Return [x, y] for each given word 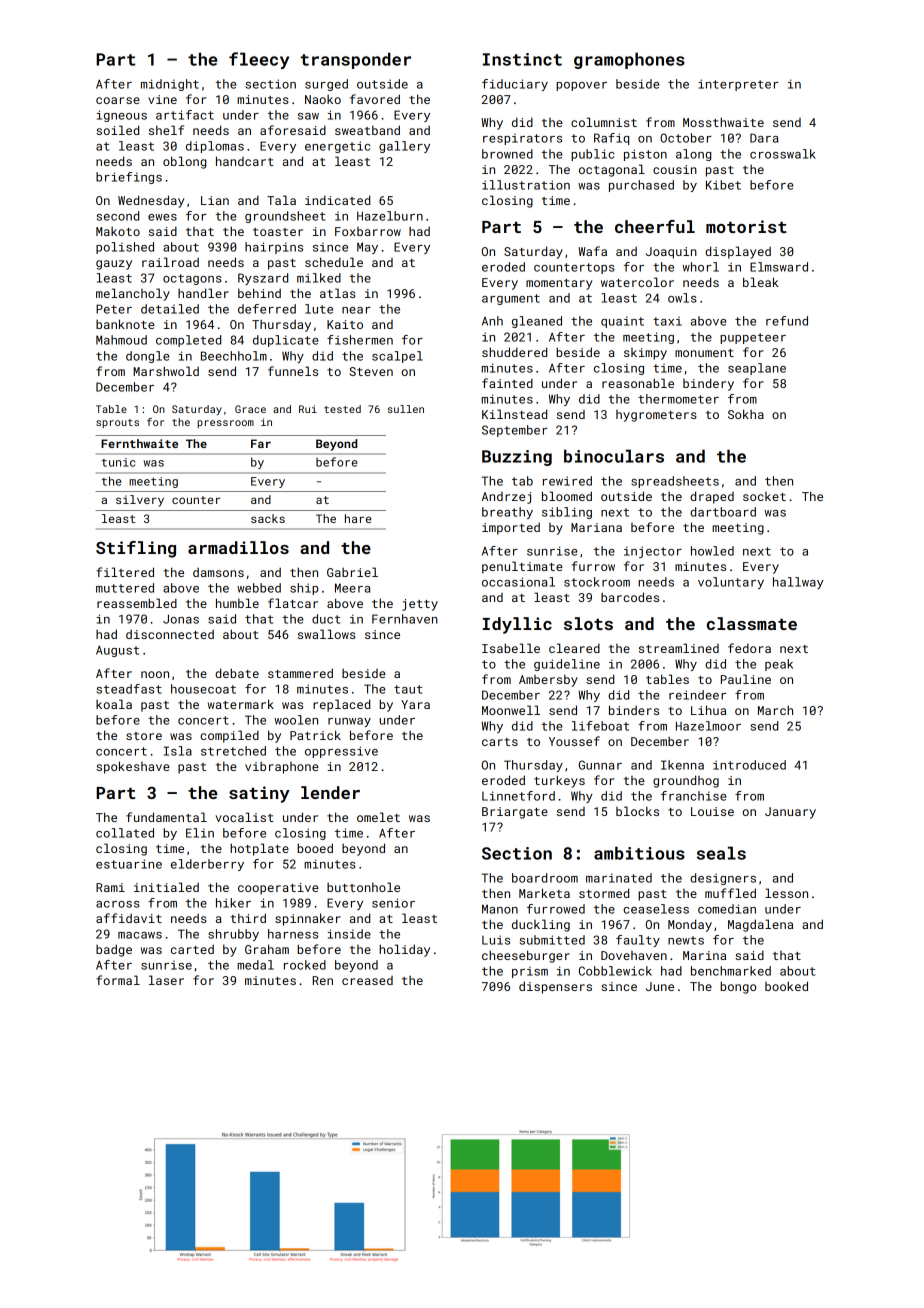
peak [779, 665]
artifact [185, 115]
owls [682, 298]
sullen [406, 409]
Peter [114, 309]
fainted [507, 383]
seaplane [757, 369]
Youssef [574, 741]
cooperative [278, 889]
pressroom [225, 424]
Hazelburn [390, 216]
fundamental [166, 817]
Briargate [515, 813]
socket [764, 496]
